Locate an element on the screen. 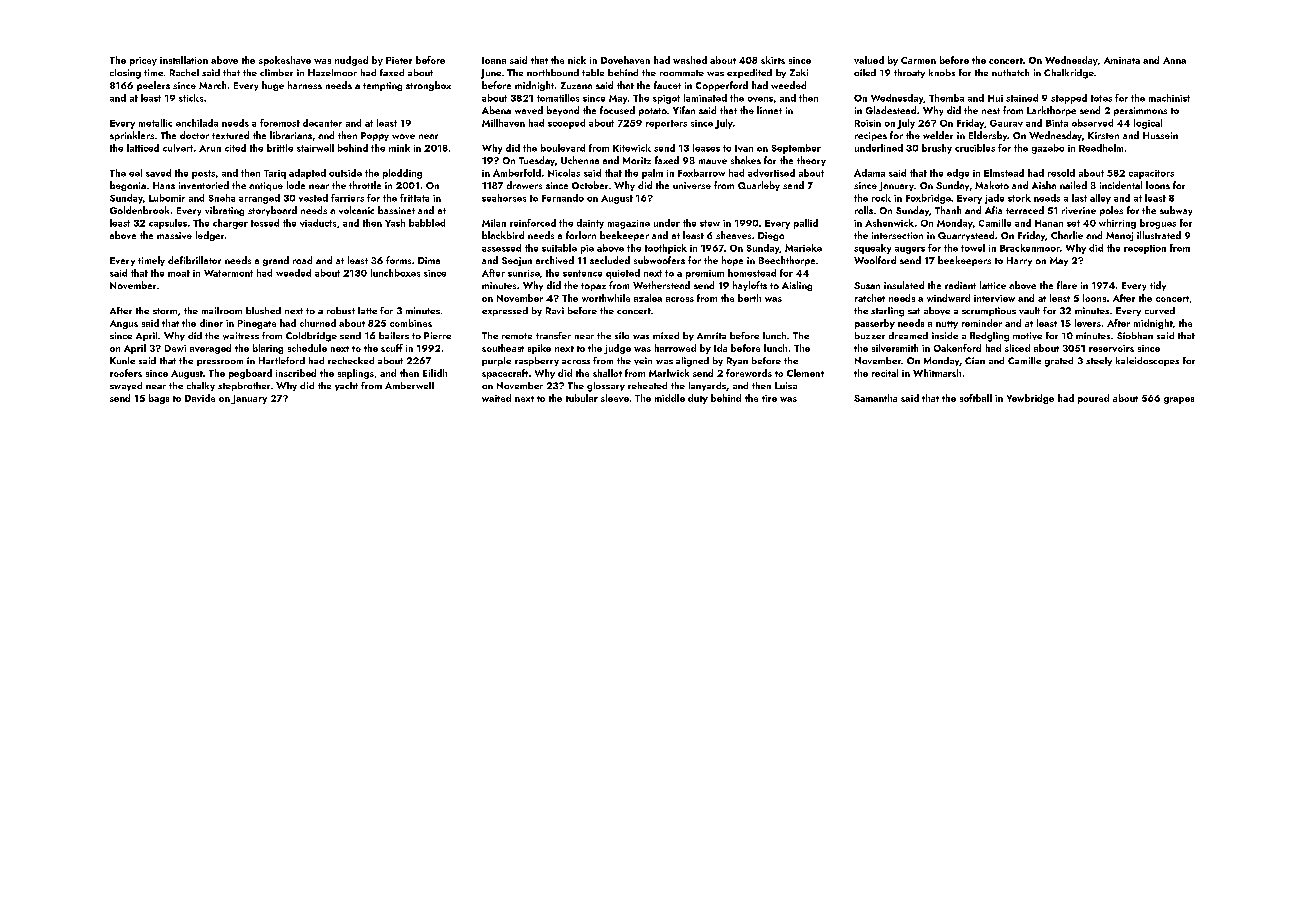 The height and width of the screenshot is (924, 1308). transfer is located at coordinates (553, 335).
